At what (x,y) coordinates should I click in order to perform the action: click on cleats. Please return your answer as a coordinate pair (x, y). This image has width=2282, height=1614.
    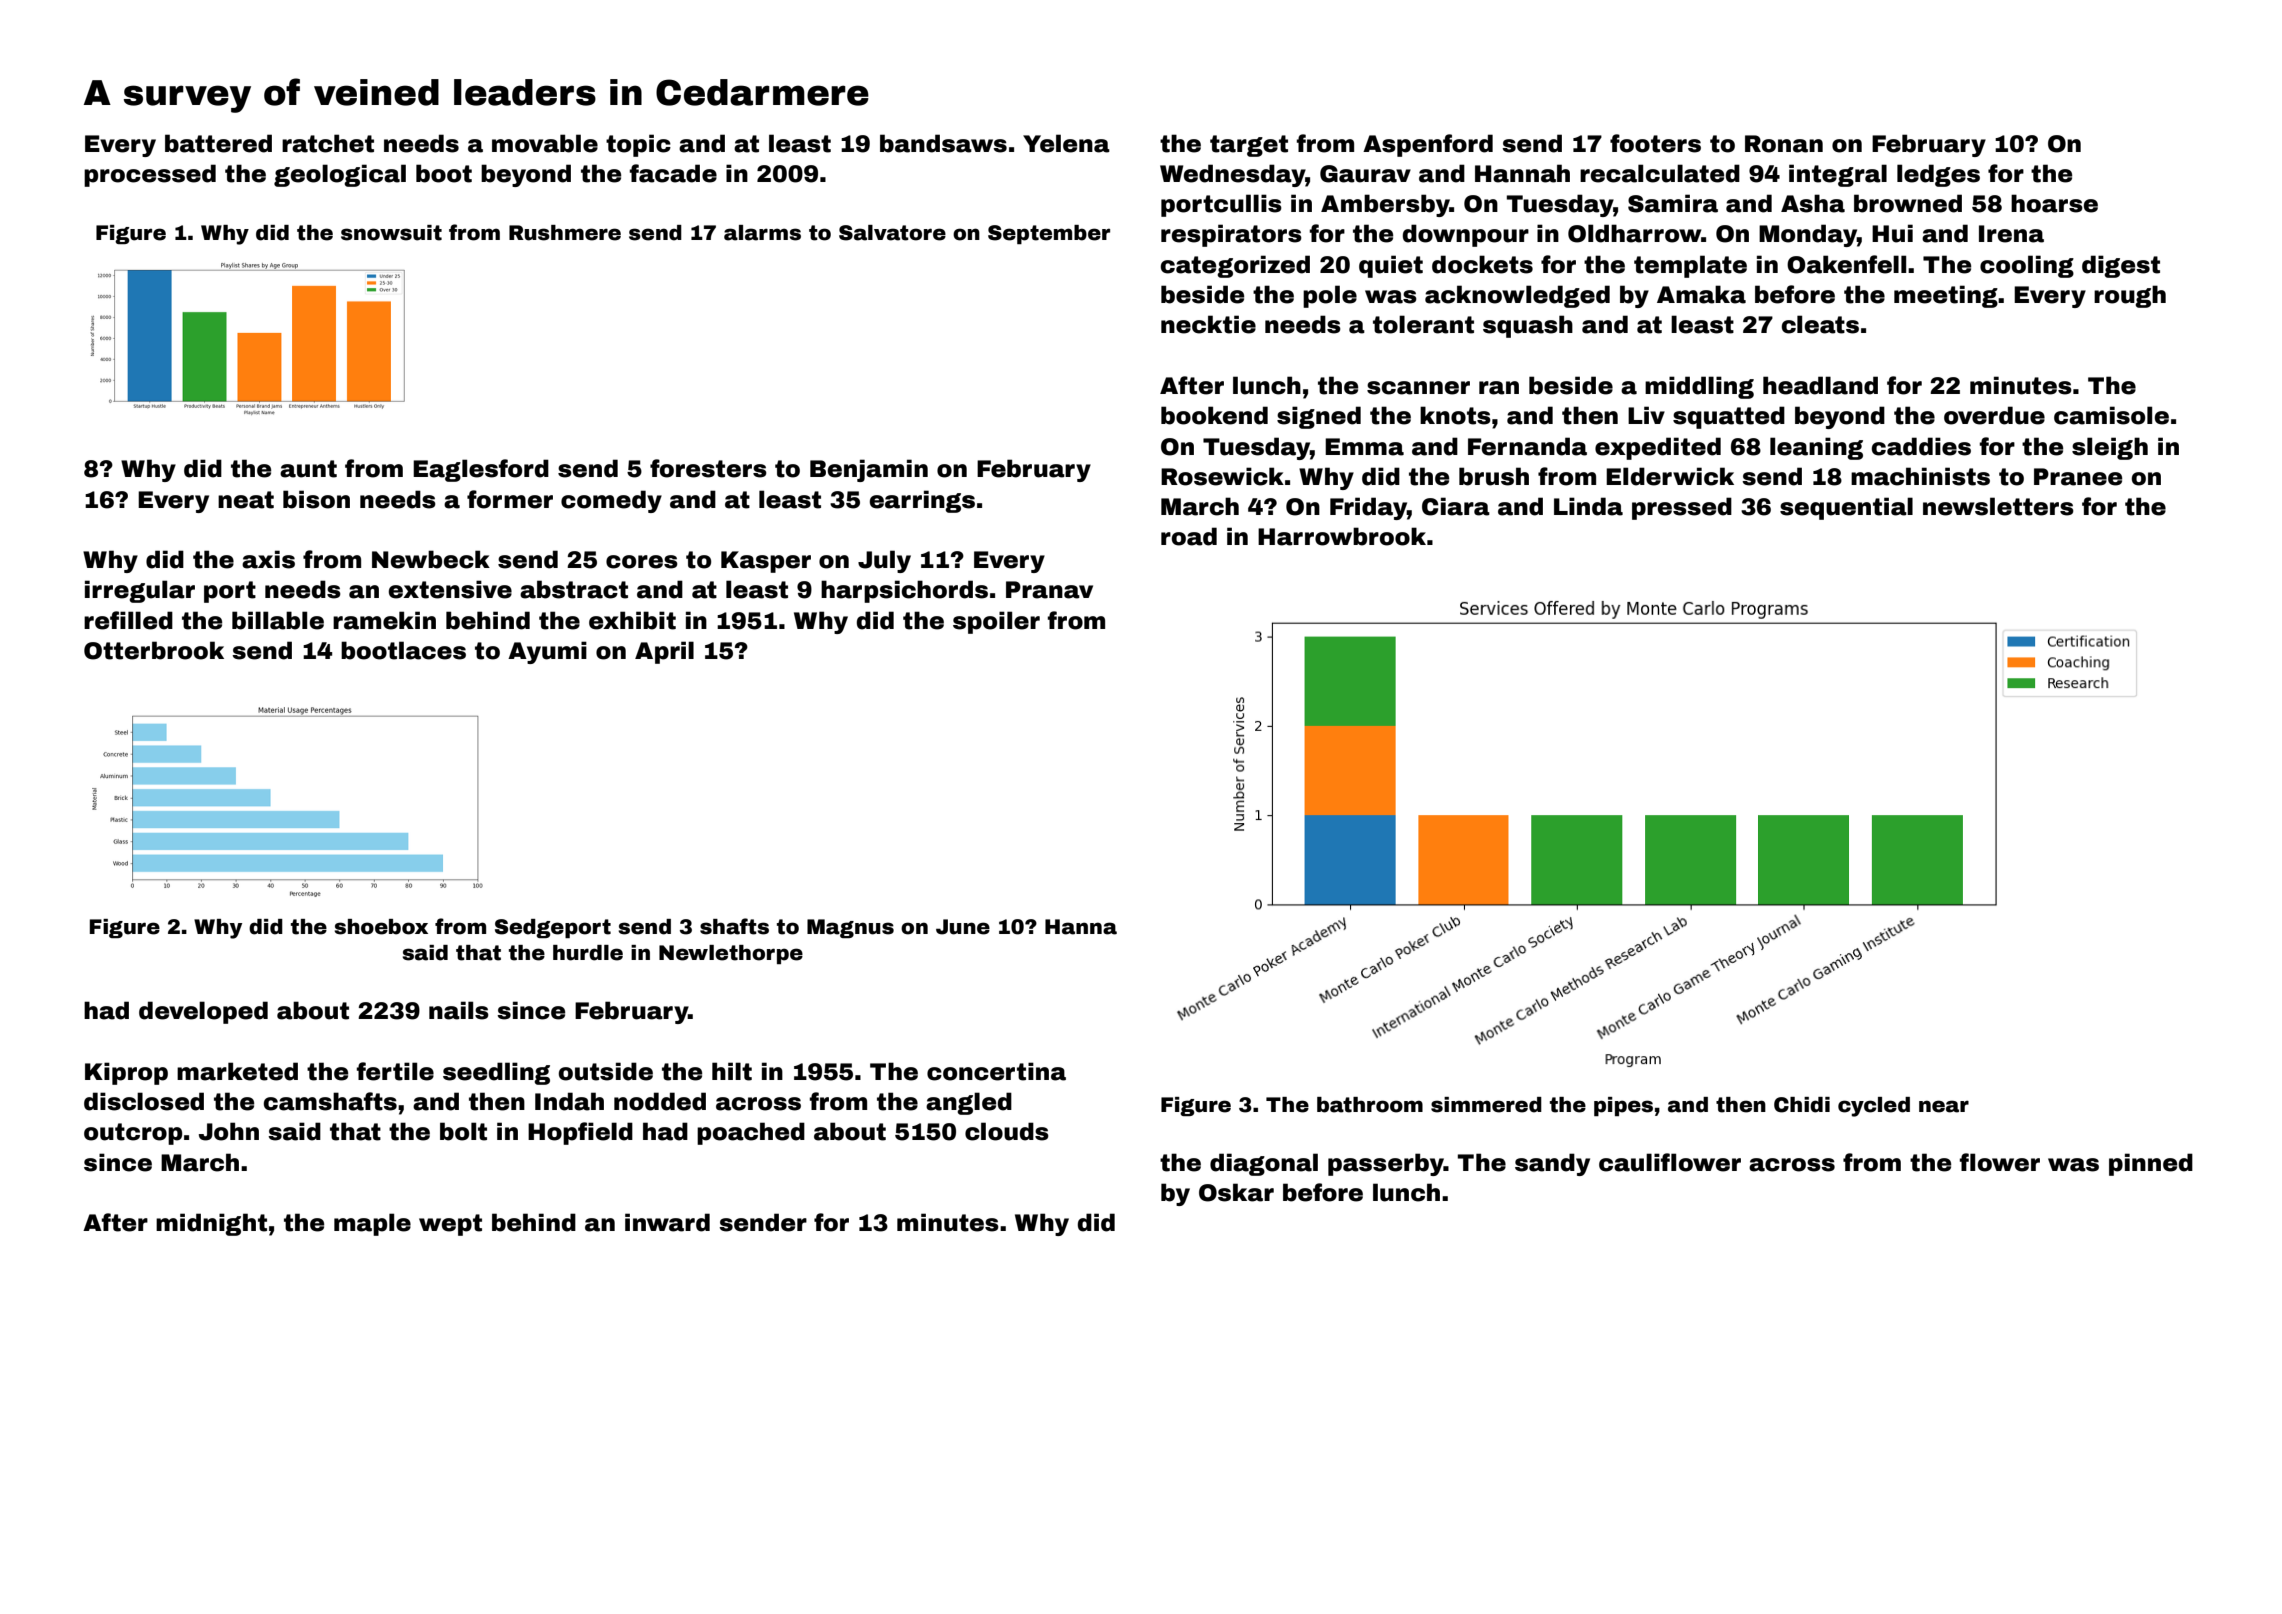
    Looking at the image, I should click on (1820, 324).
